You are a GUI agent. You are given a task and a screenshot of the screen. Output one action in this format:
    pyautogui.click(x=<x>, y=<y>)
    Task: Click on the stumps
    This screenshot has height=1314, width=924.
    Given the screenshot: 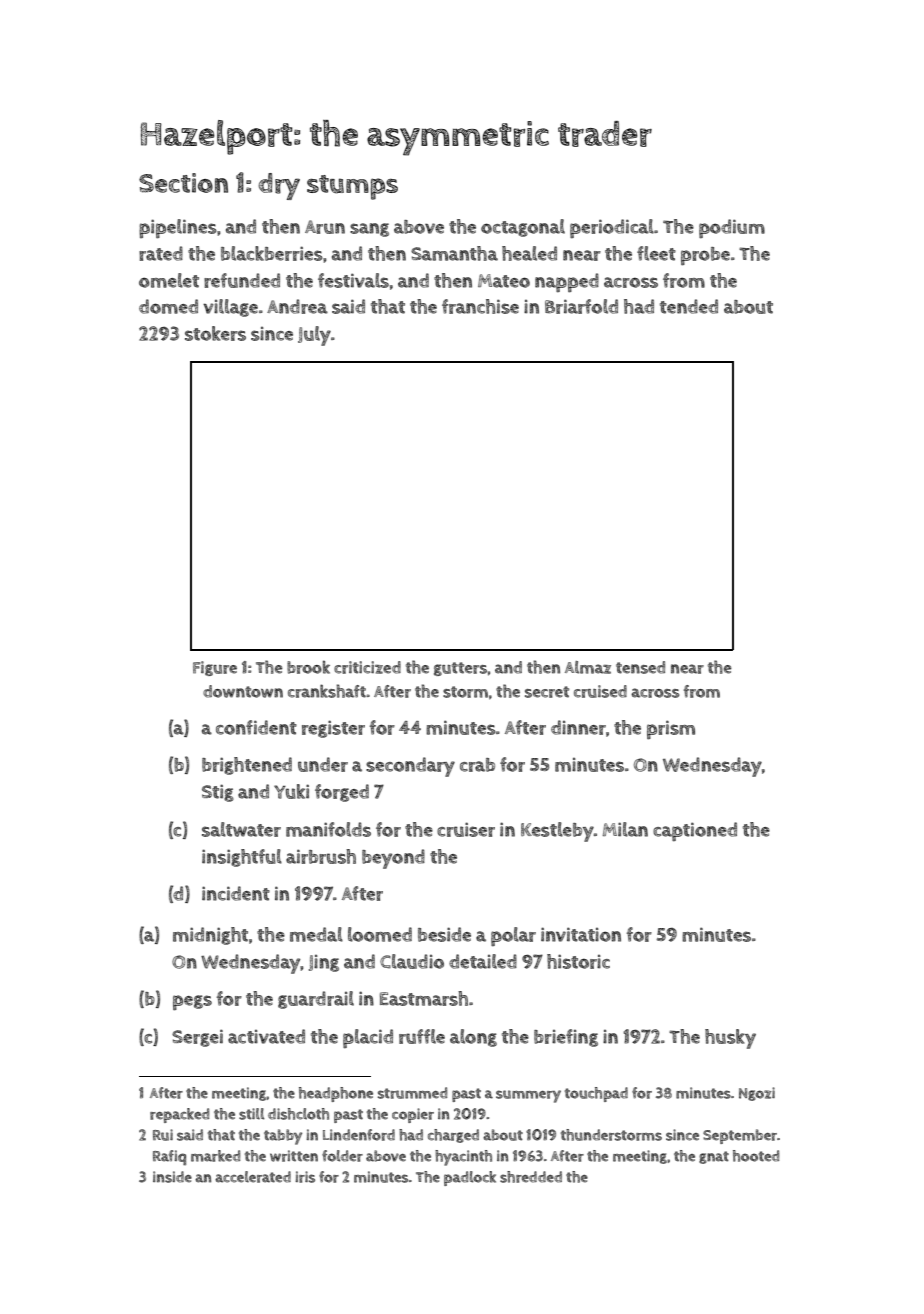 What is the action you would take?
    pyautogui.click(x=352, y=187)
